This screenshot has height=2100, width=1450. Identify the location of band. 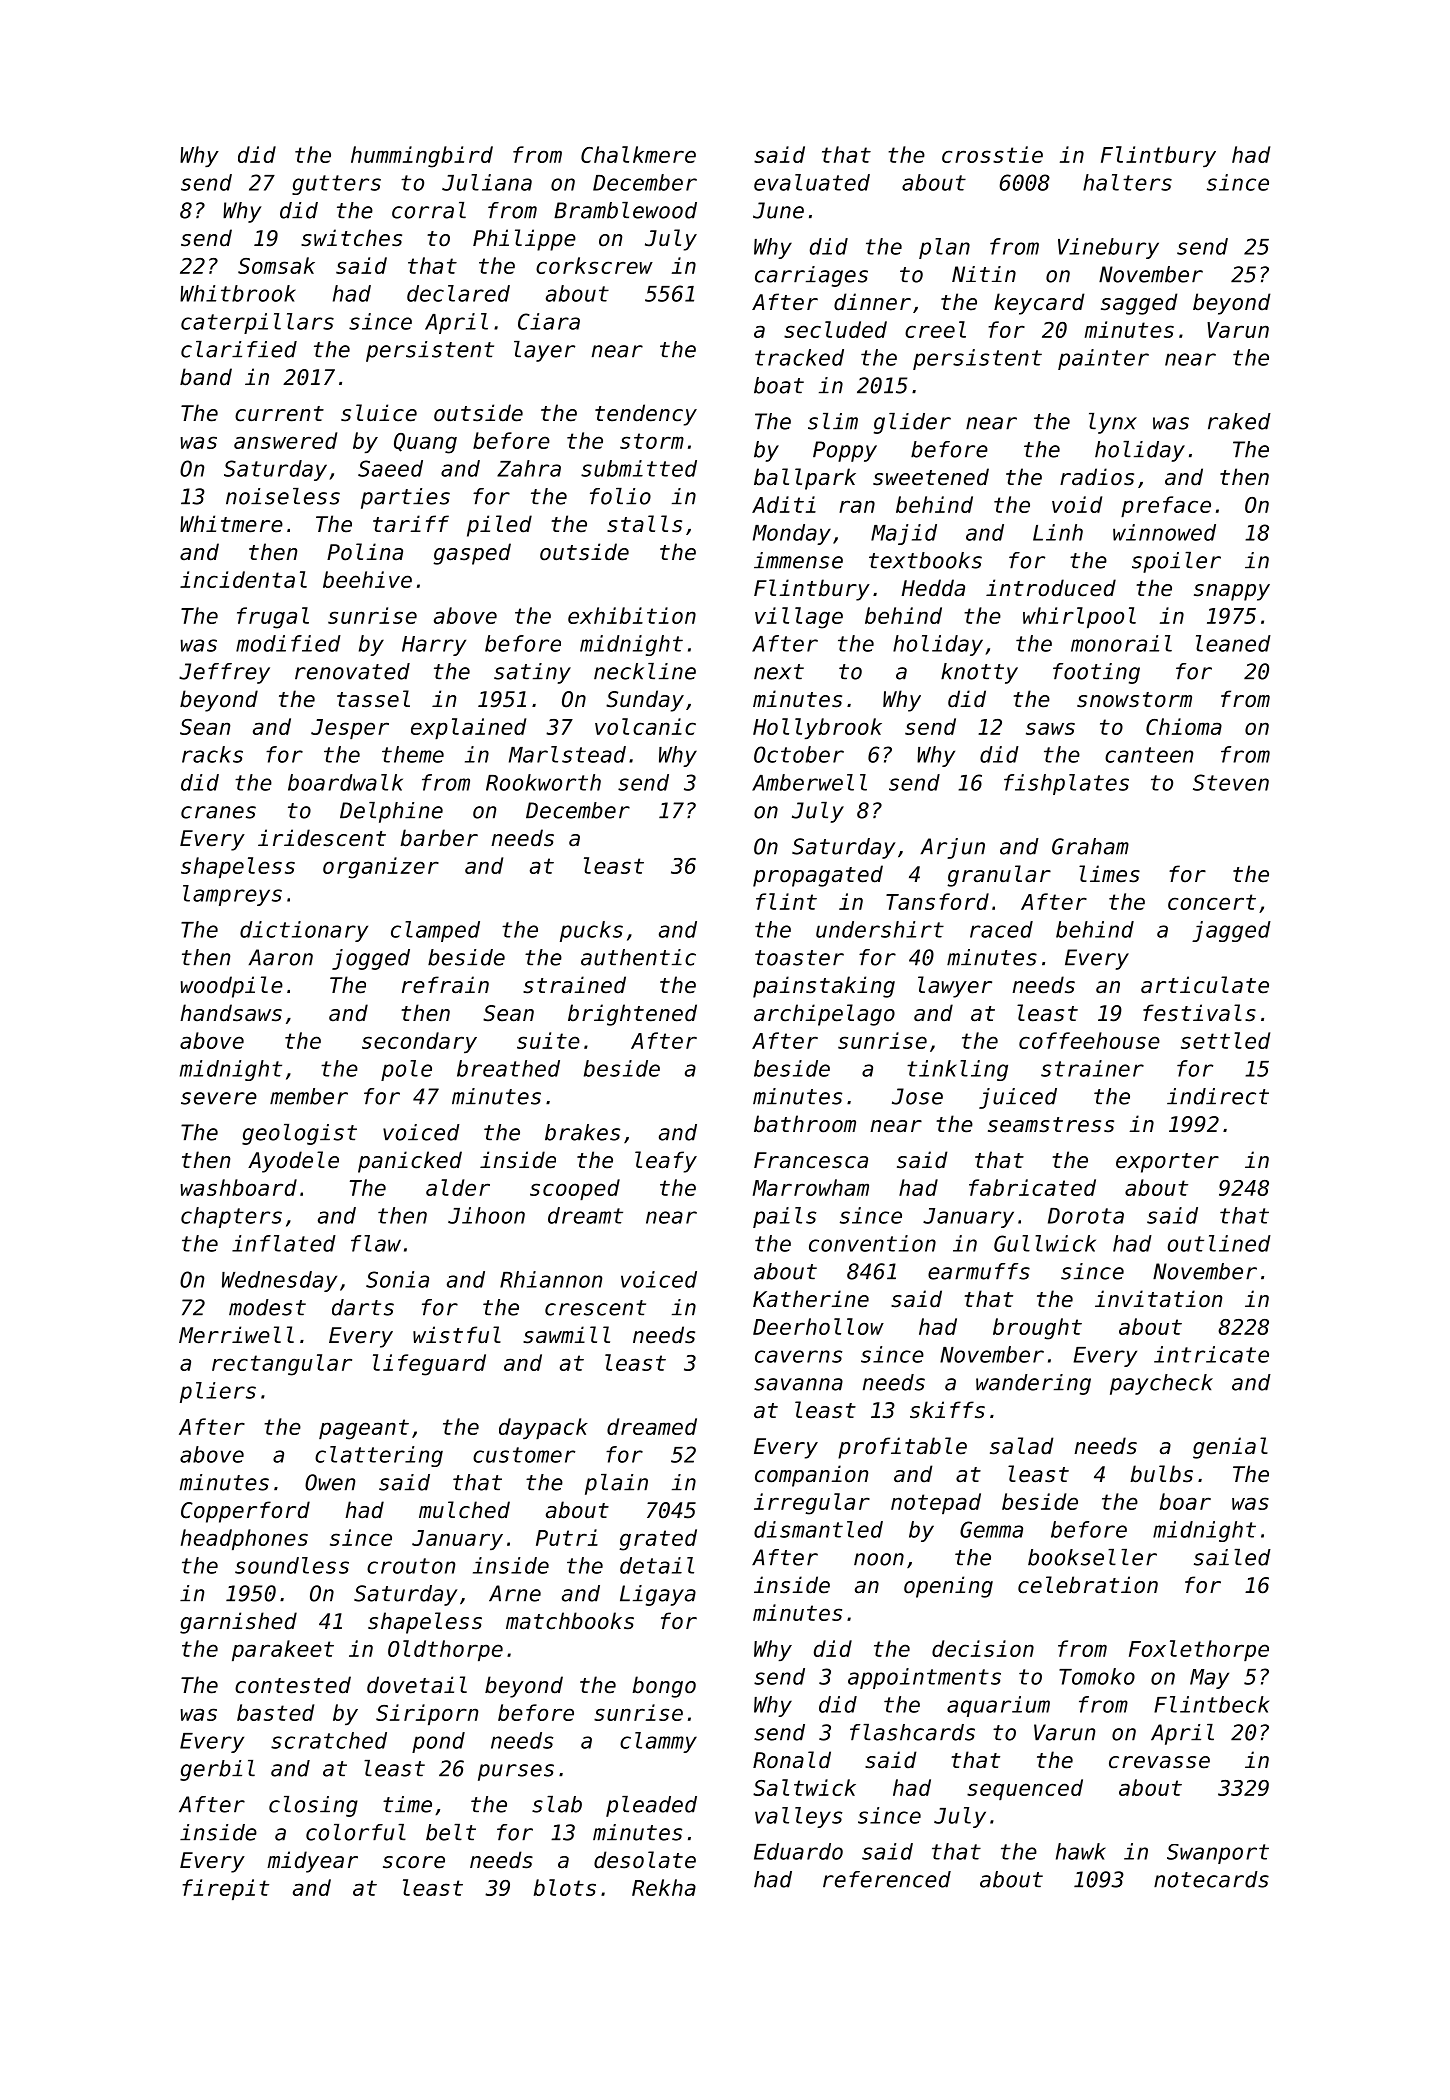
(206, 377).
